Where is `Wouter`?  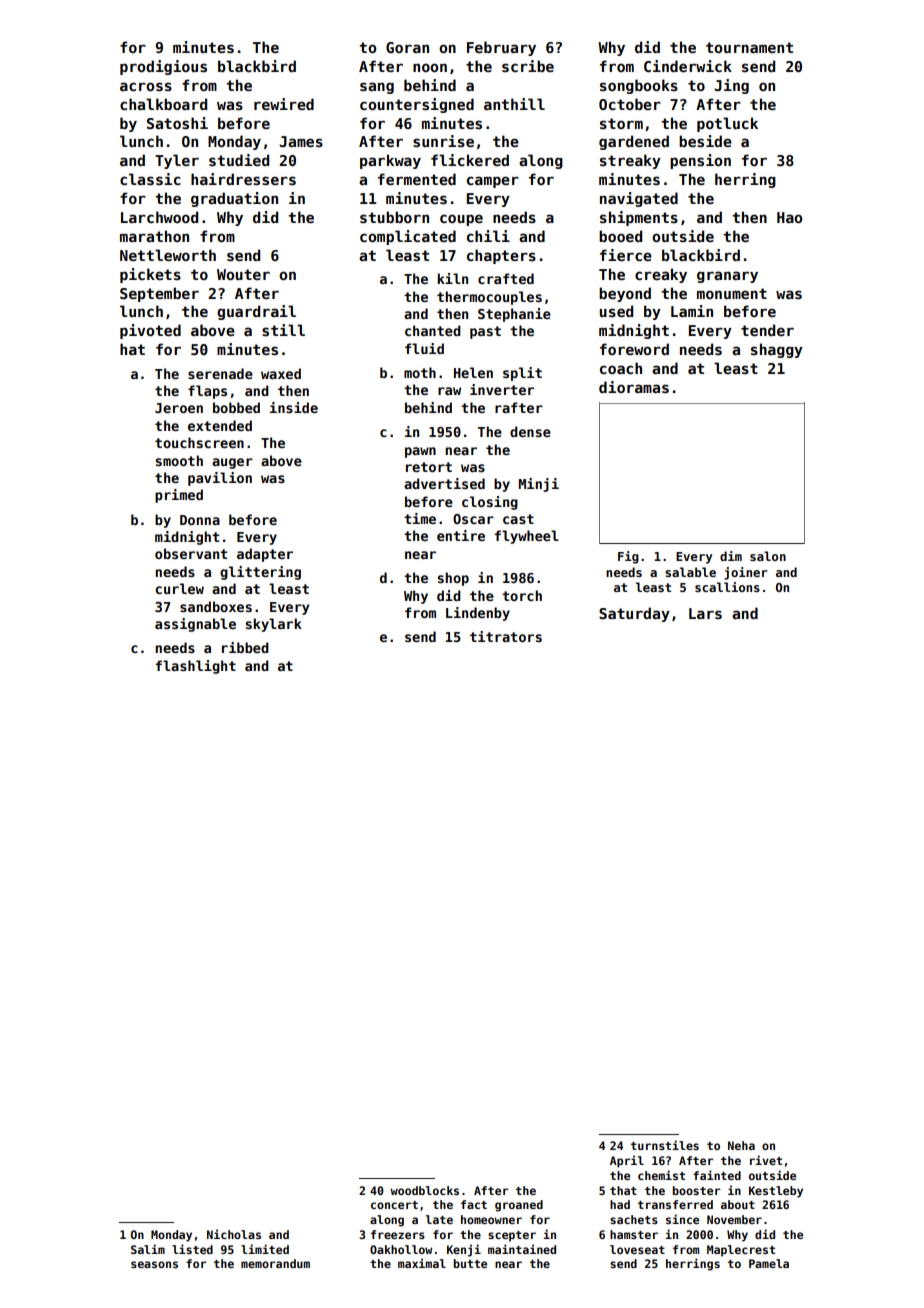 Wouter is located at coordinates (243, 274).
